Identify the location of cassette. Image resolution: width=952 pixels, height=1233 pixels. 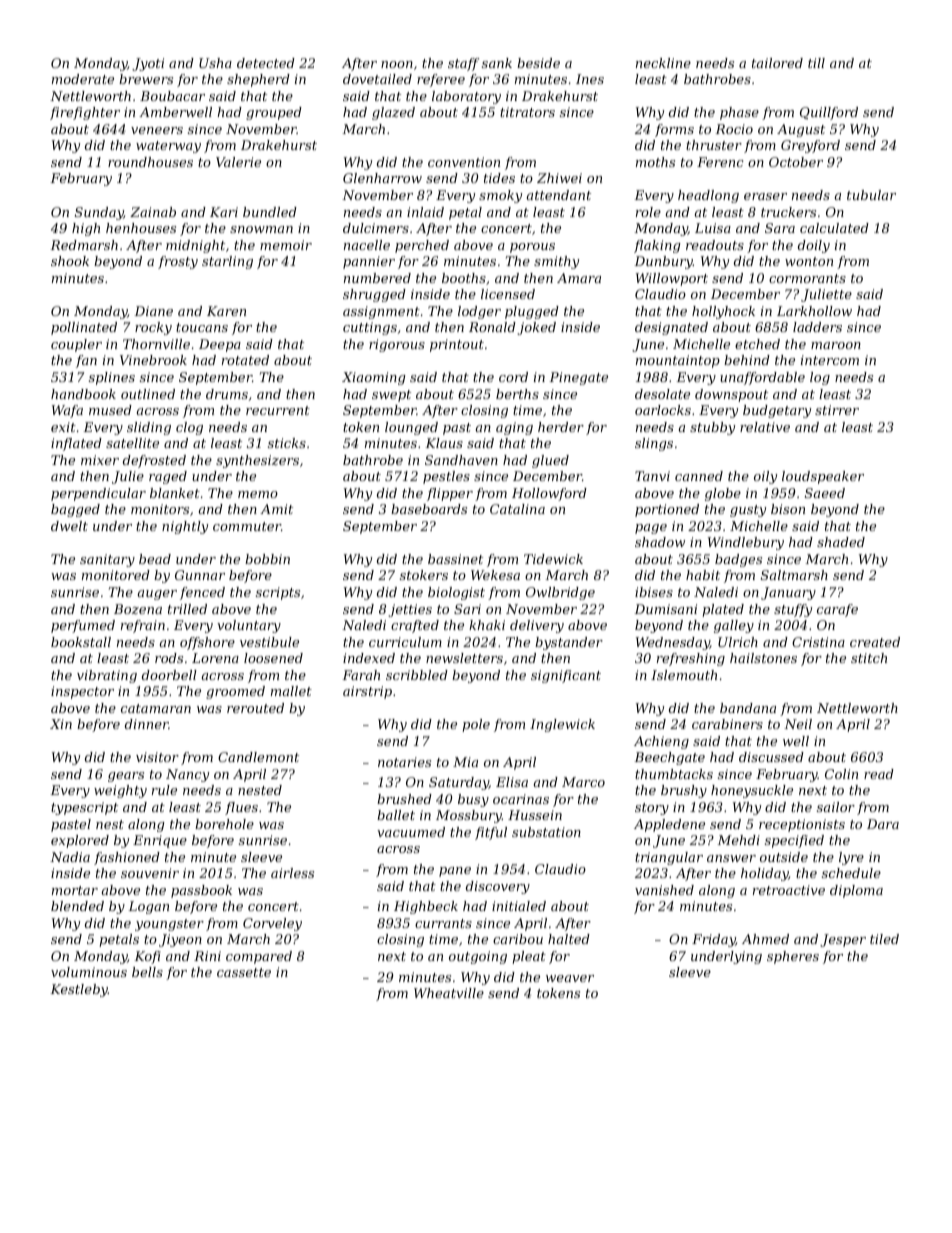
(244, 972).
